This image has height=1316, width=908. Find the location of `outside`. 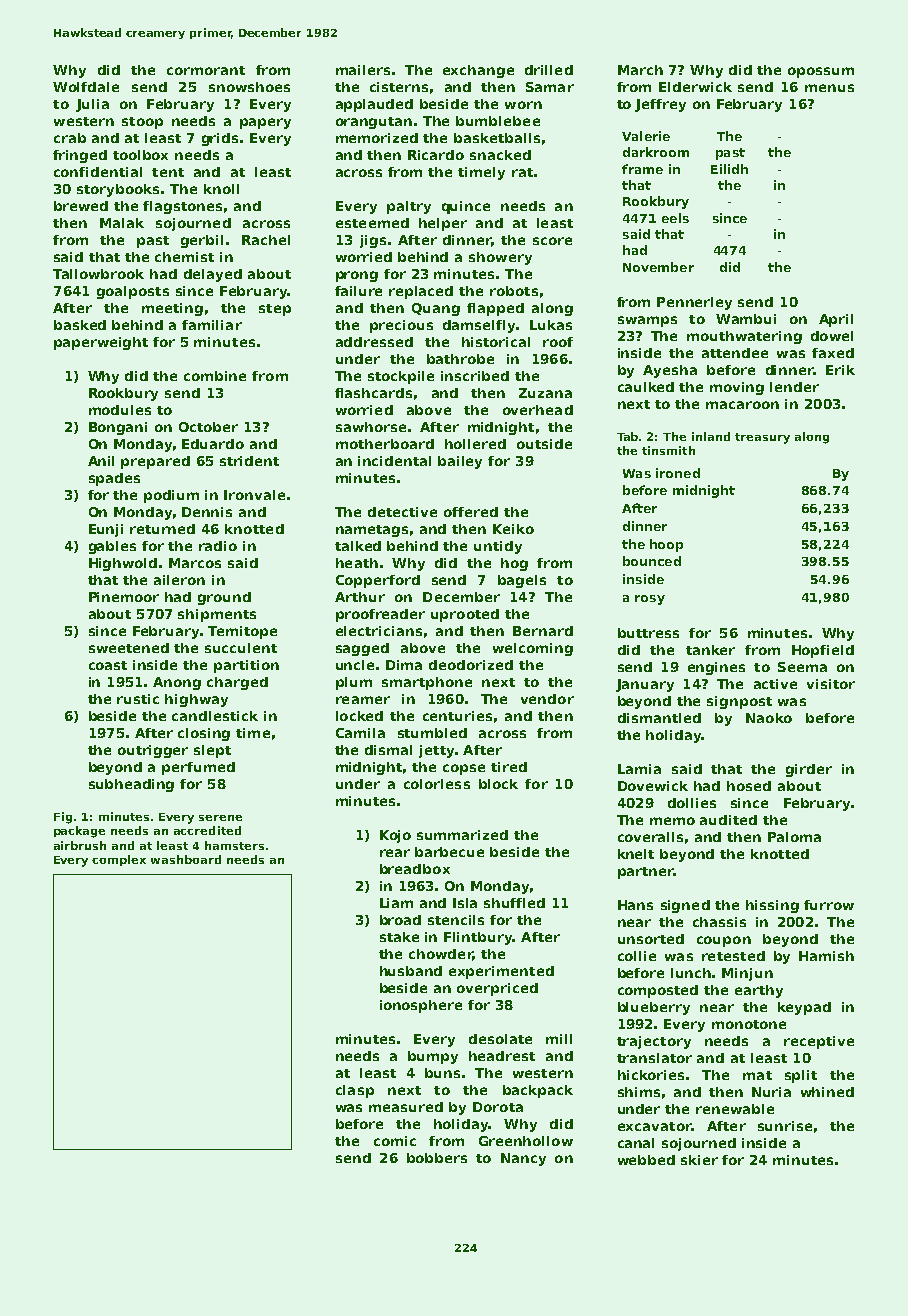

outside is located at coordinates (544, 444).
